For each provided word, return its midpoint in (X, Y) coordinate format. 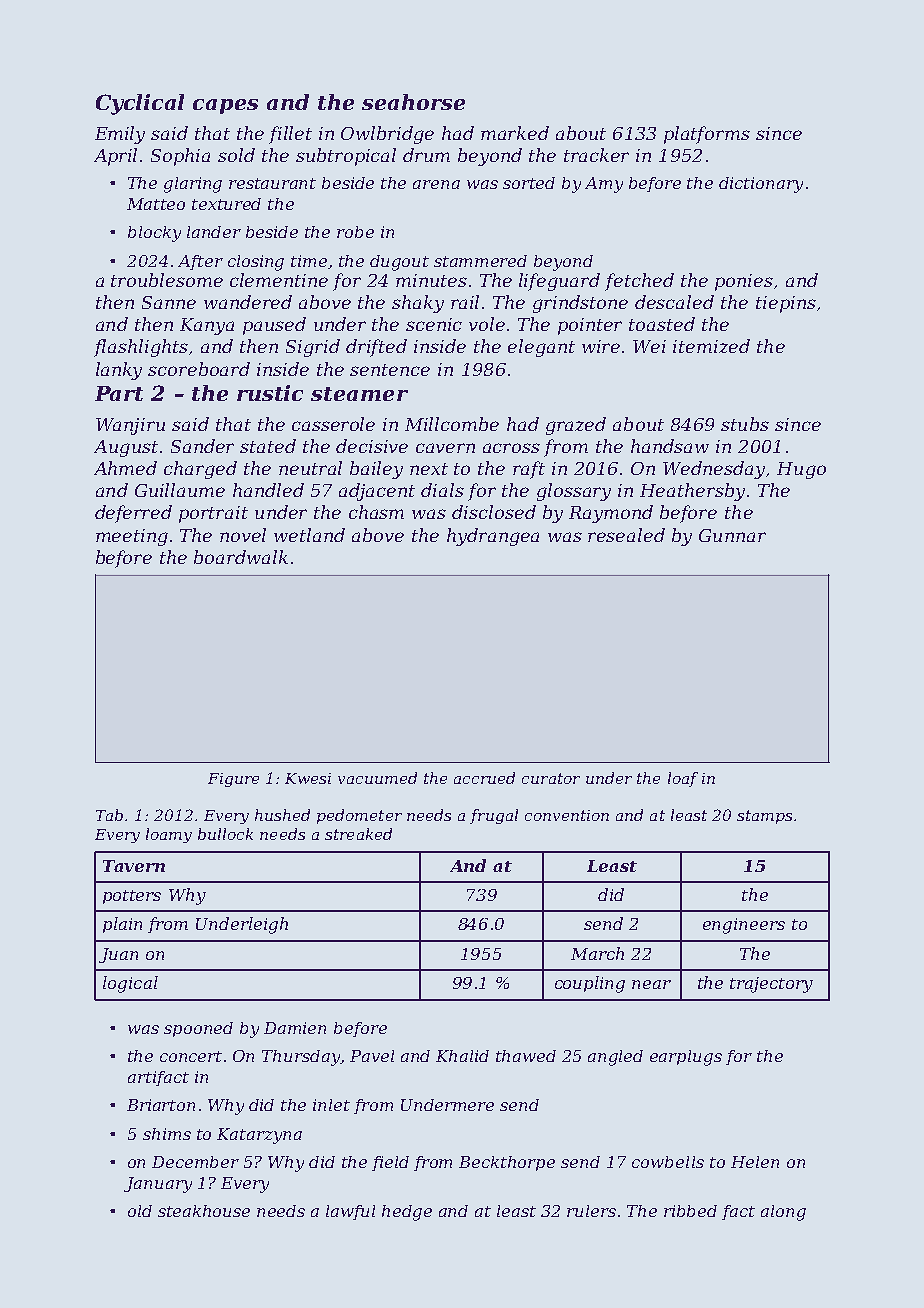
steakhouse (204, 1211)
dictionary (761, 185)
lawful (350, 1212)
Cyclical (140, 104)
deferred (133, 514)
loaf (683, 779)
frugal (494, 816)
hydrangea (493, 537)
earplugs (686, 1058)
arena (436, 184)
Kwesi (308, 778)
